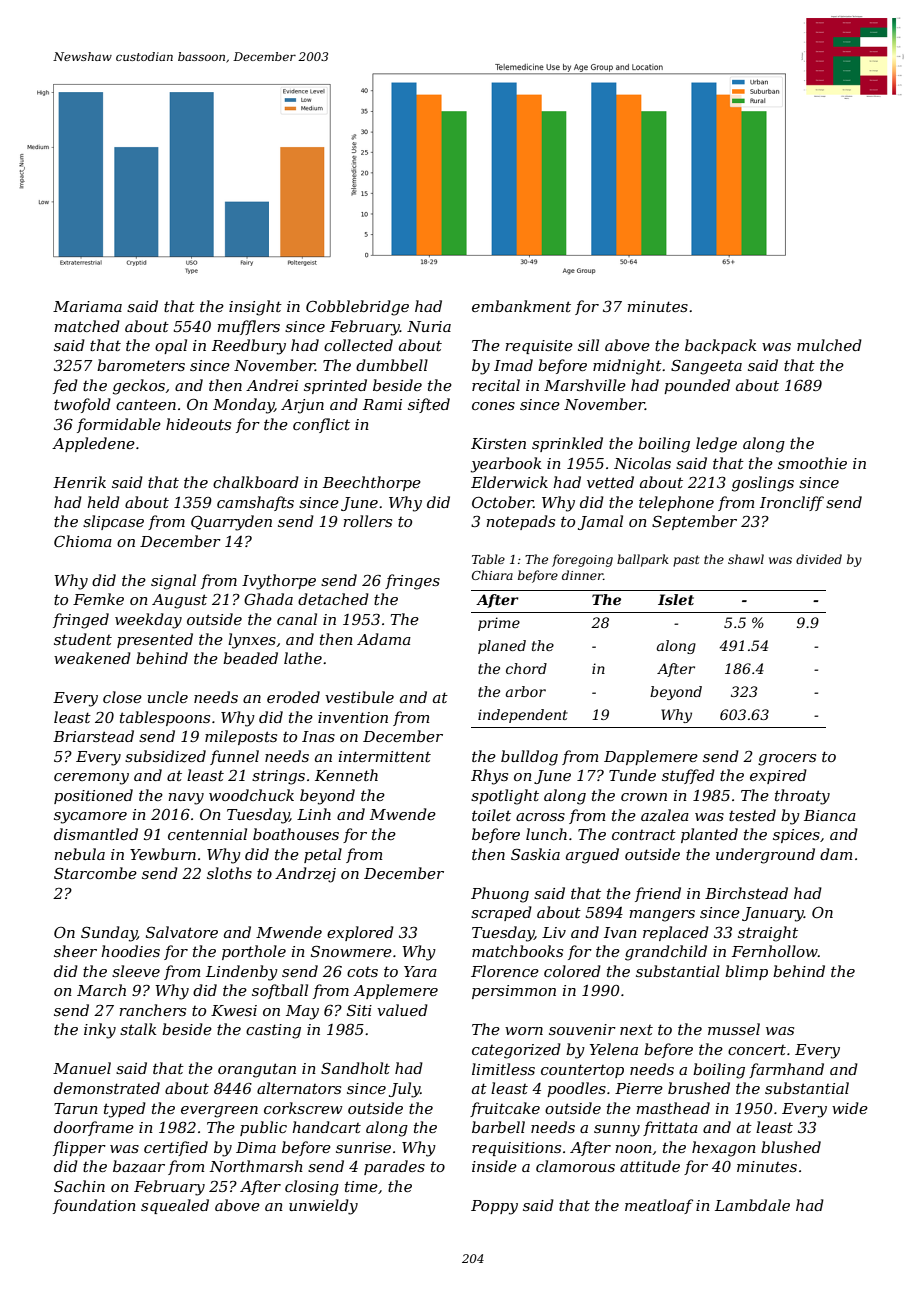 Image resolution: width=924 pixels, height=1308 pixels. What do you see at coordinates (787, 760) in the screenshot?
I see `grocers` at bounding box center [787, 760].
